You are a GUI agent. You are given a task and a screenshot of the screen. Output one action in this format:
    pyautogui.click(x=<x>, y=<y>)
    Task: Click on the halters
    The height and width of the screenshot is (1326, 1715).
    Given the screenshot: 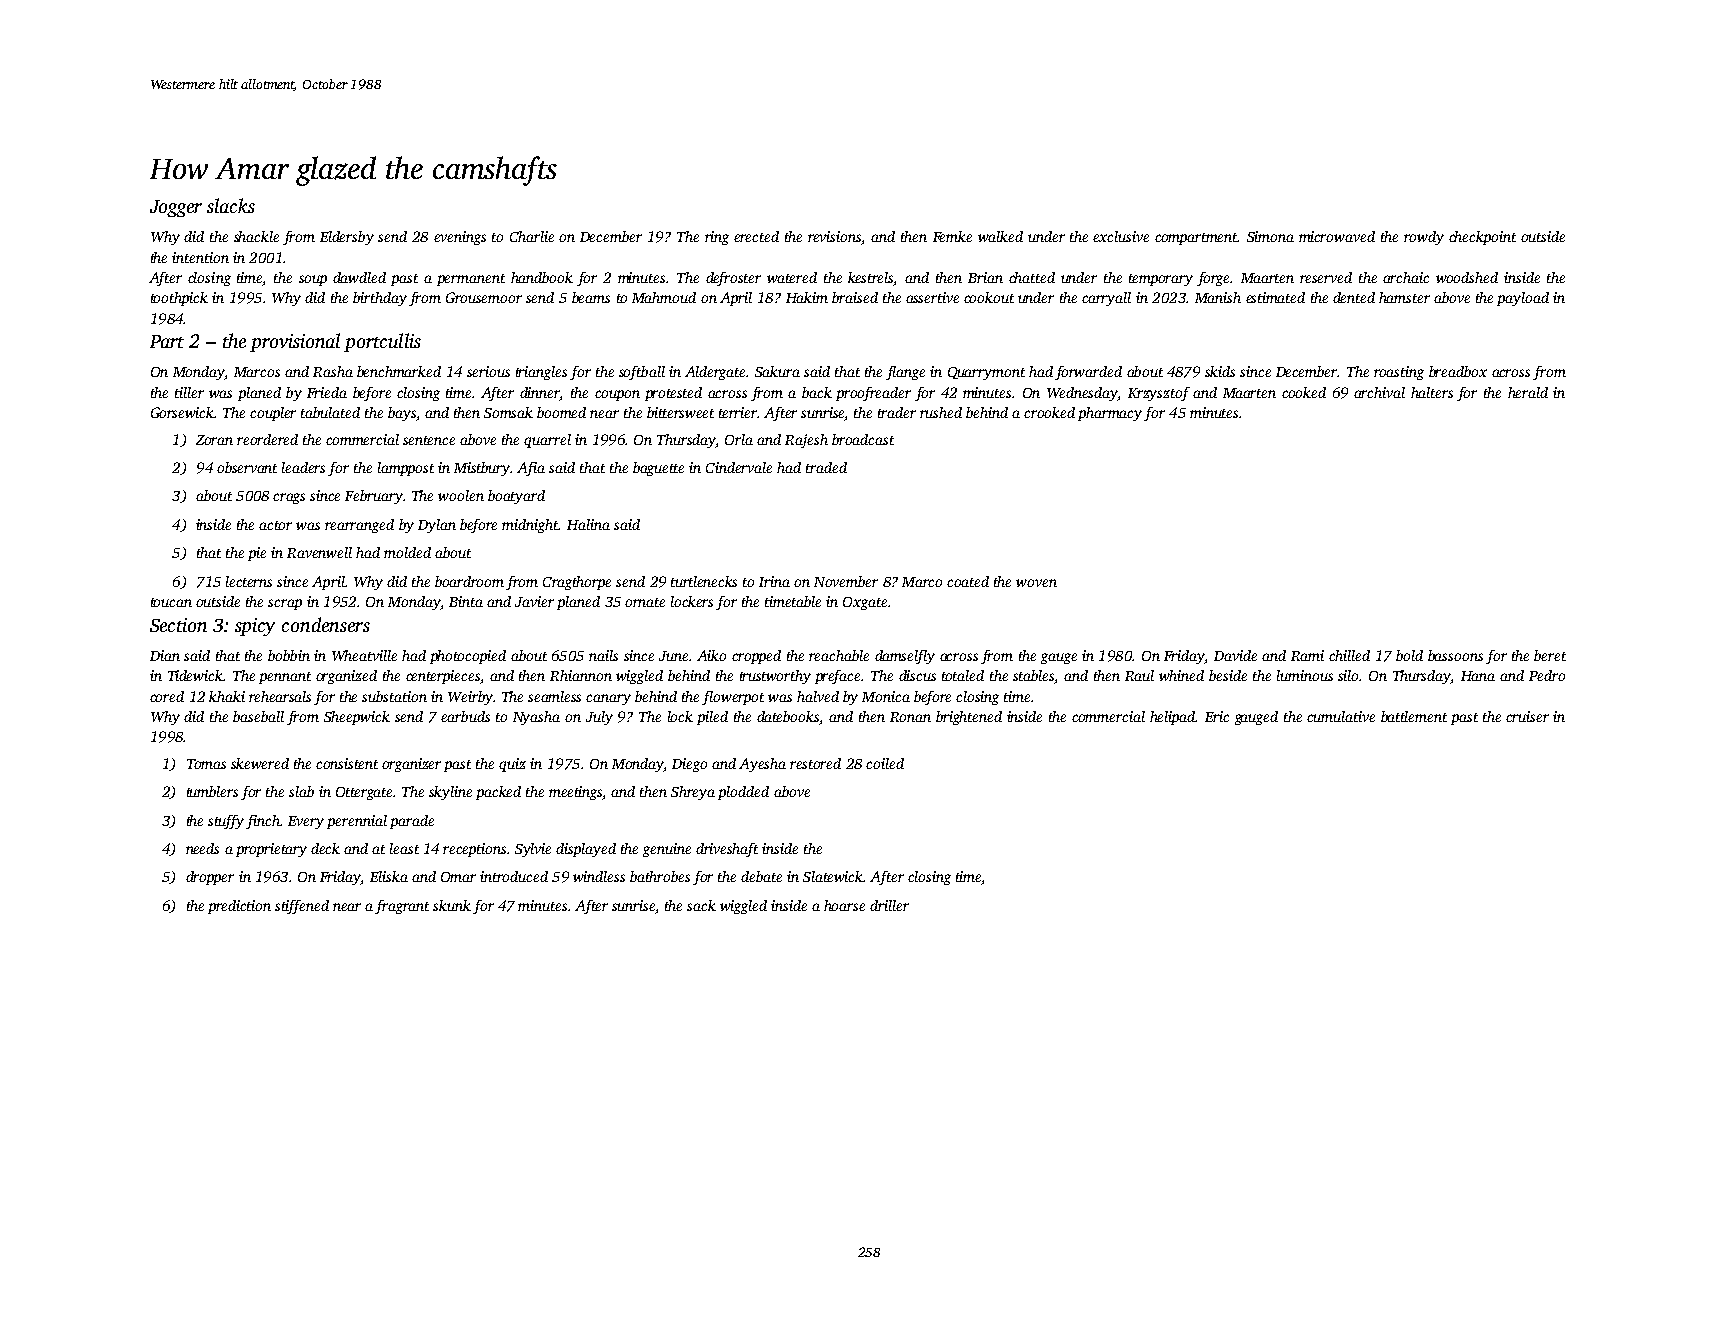 What is the action you would take?
    pyautogui.click(x=1432, y=392)
